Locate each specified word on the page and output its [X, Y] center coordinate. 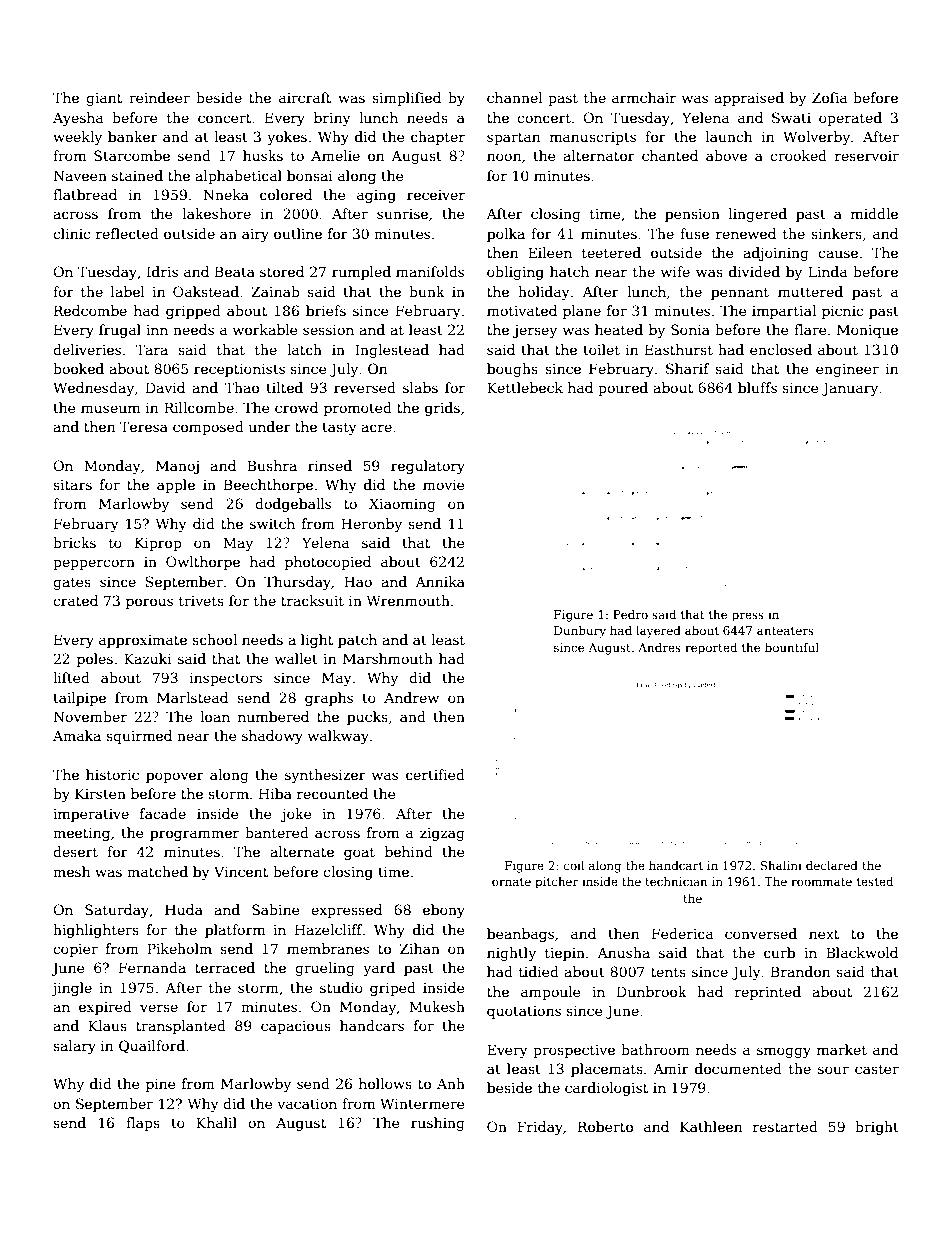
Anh [451, 1083]
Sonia [690, 329]
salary [74, 1047]
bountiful [792, 647]
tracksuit [312, 600]
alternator [599, 155]
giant [104, 99]
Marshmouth [388, 658]
